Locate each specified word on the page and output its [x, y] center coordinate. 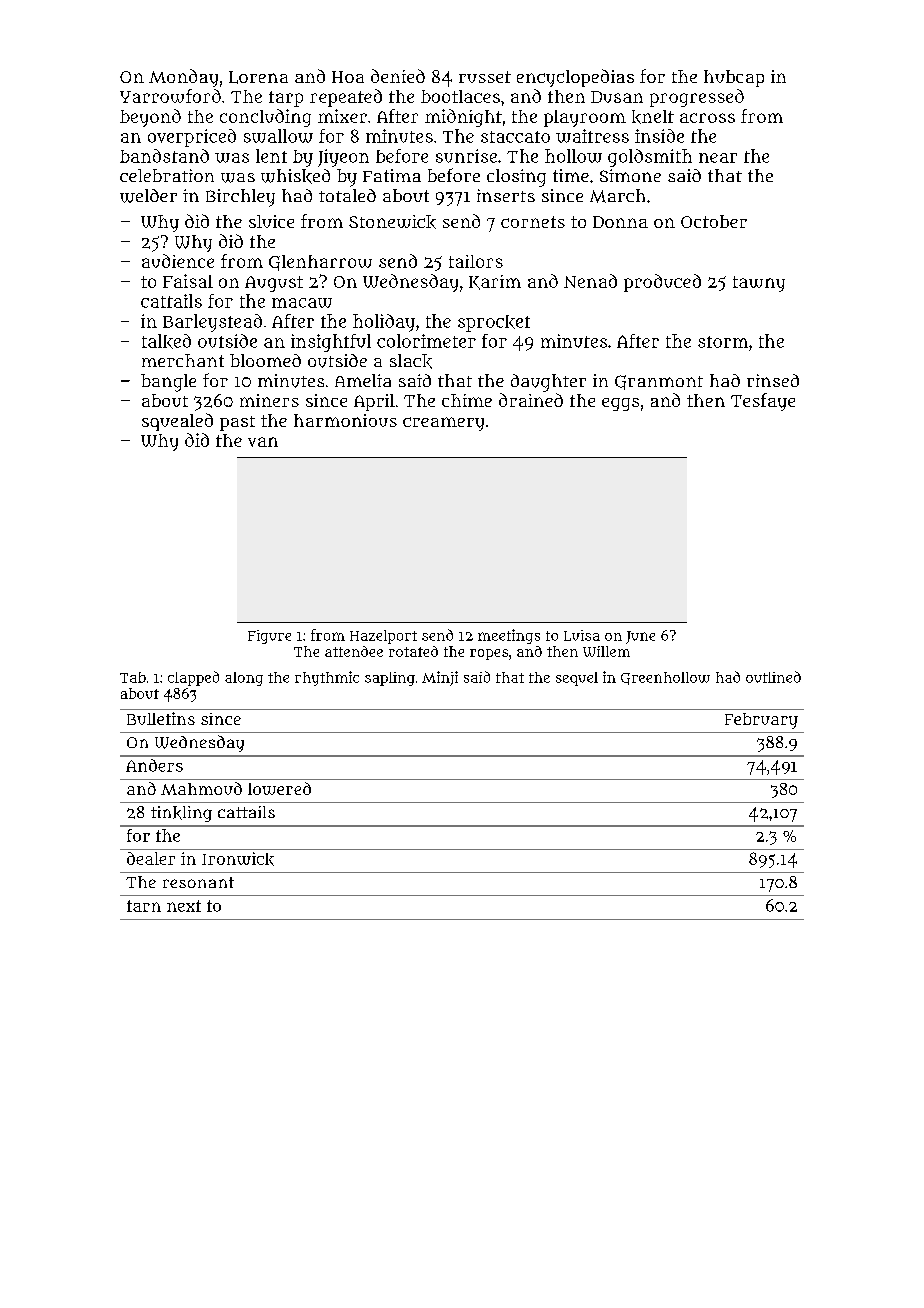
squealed [177, 422]
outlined [773, 677]
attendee [354, 651]
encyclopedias [575, 78]
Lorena [258, 77]
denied [398, 76]
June [640, 637]
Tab [133, 677]
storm [723, 342]
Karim [495, 282]
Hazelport [383, 637]
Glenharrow [320, 263]
